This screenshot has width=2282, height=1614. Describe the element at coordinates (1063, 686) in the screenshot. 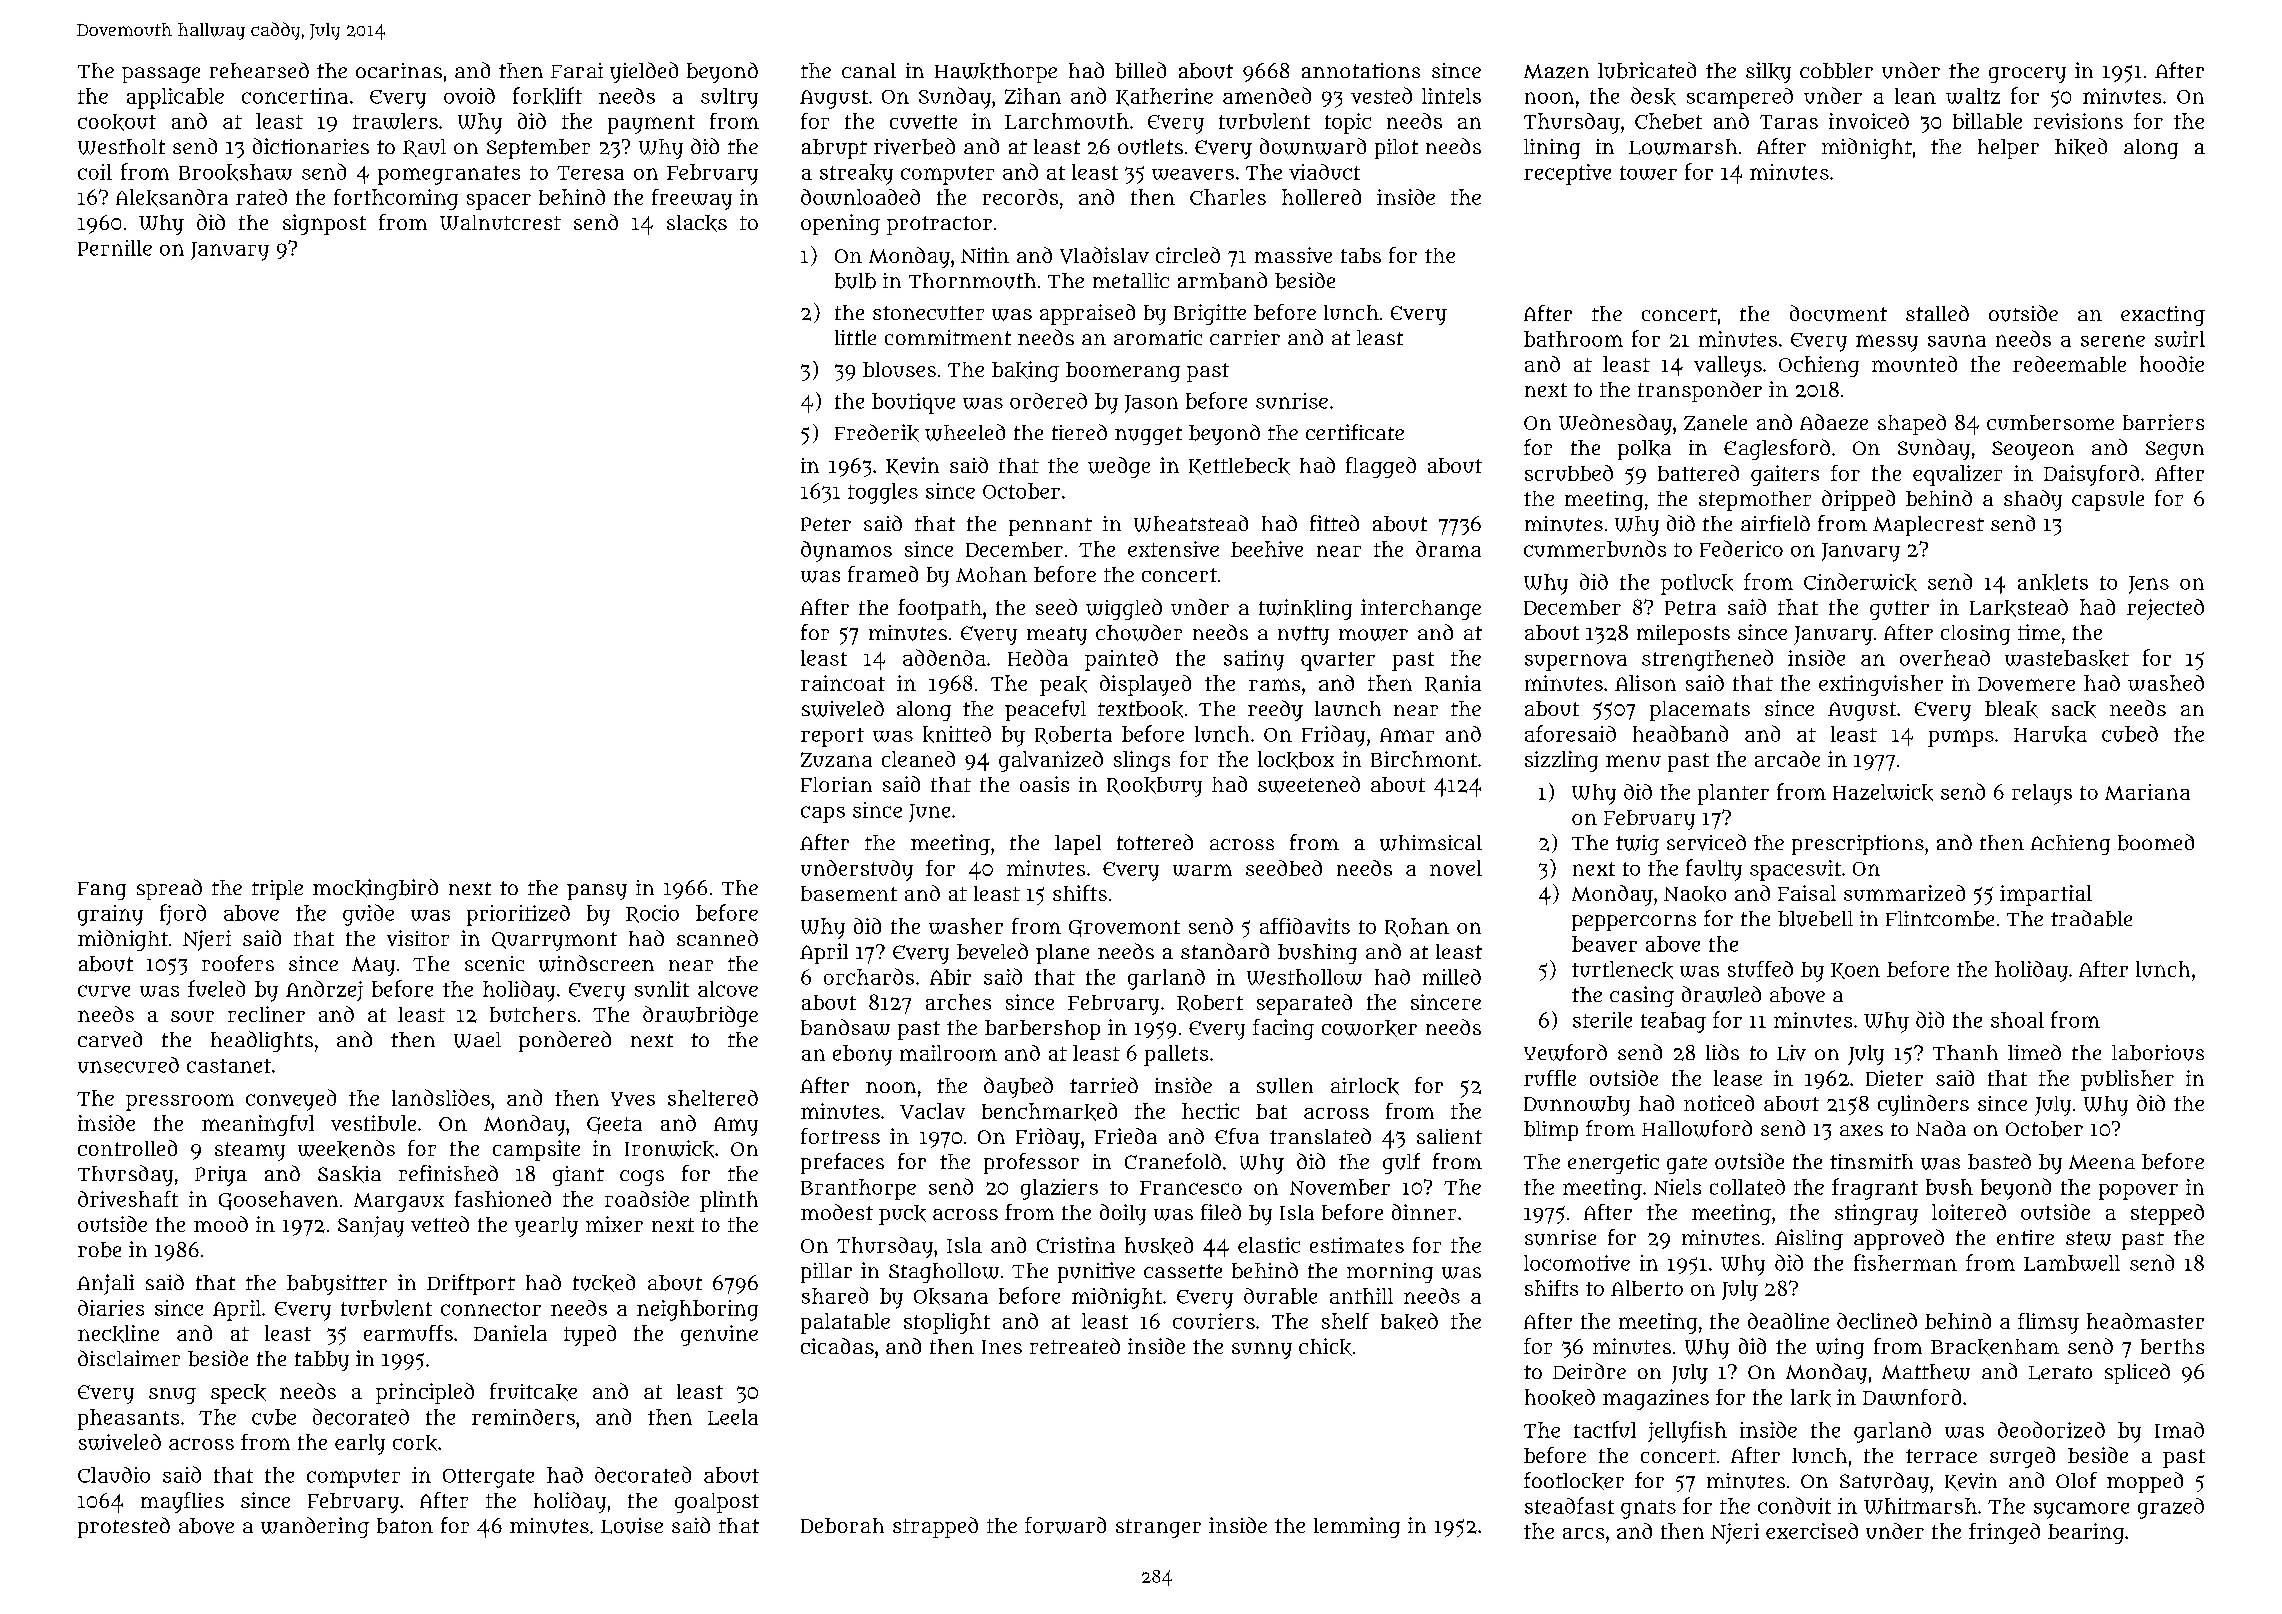

I see `peak` at that location.
